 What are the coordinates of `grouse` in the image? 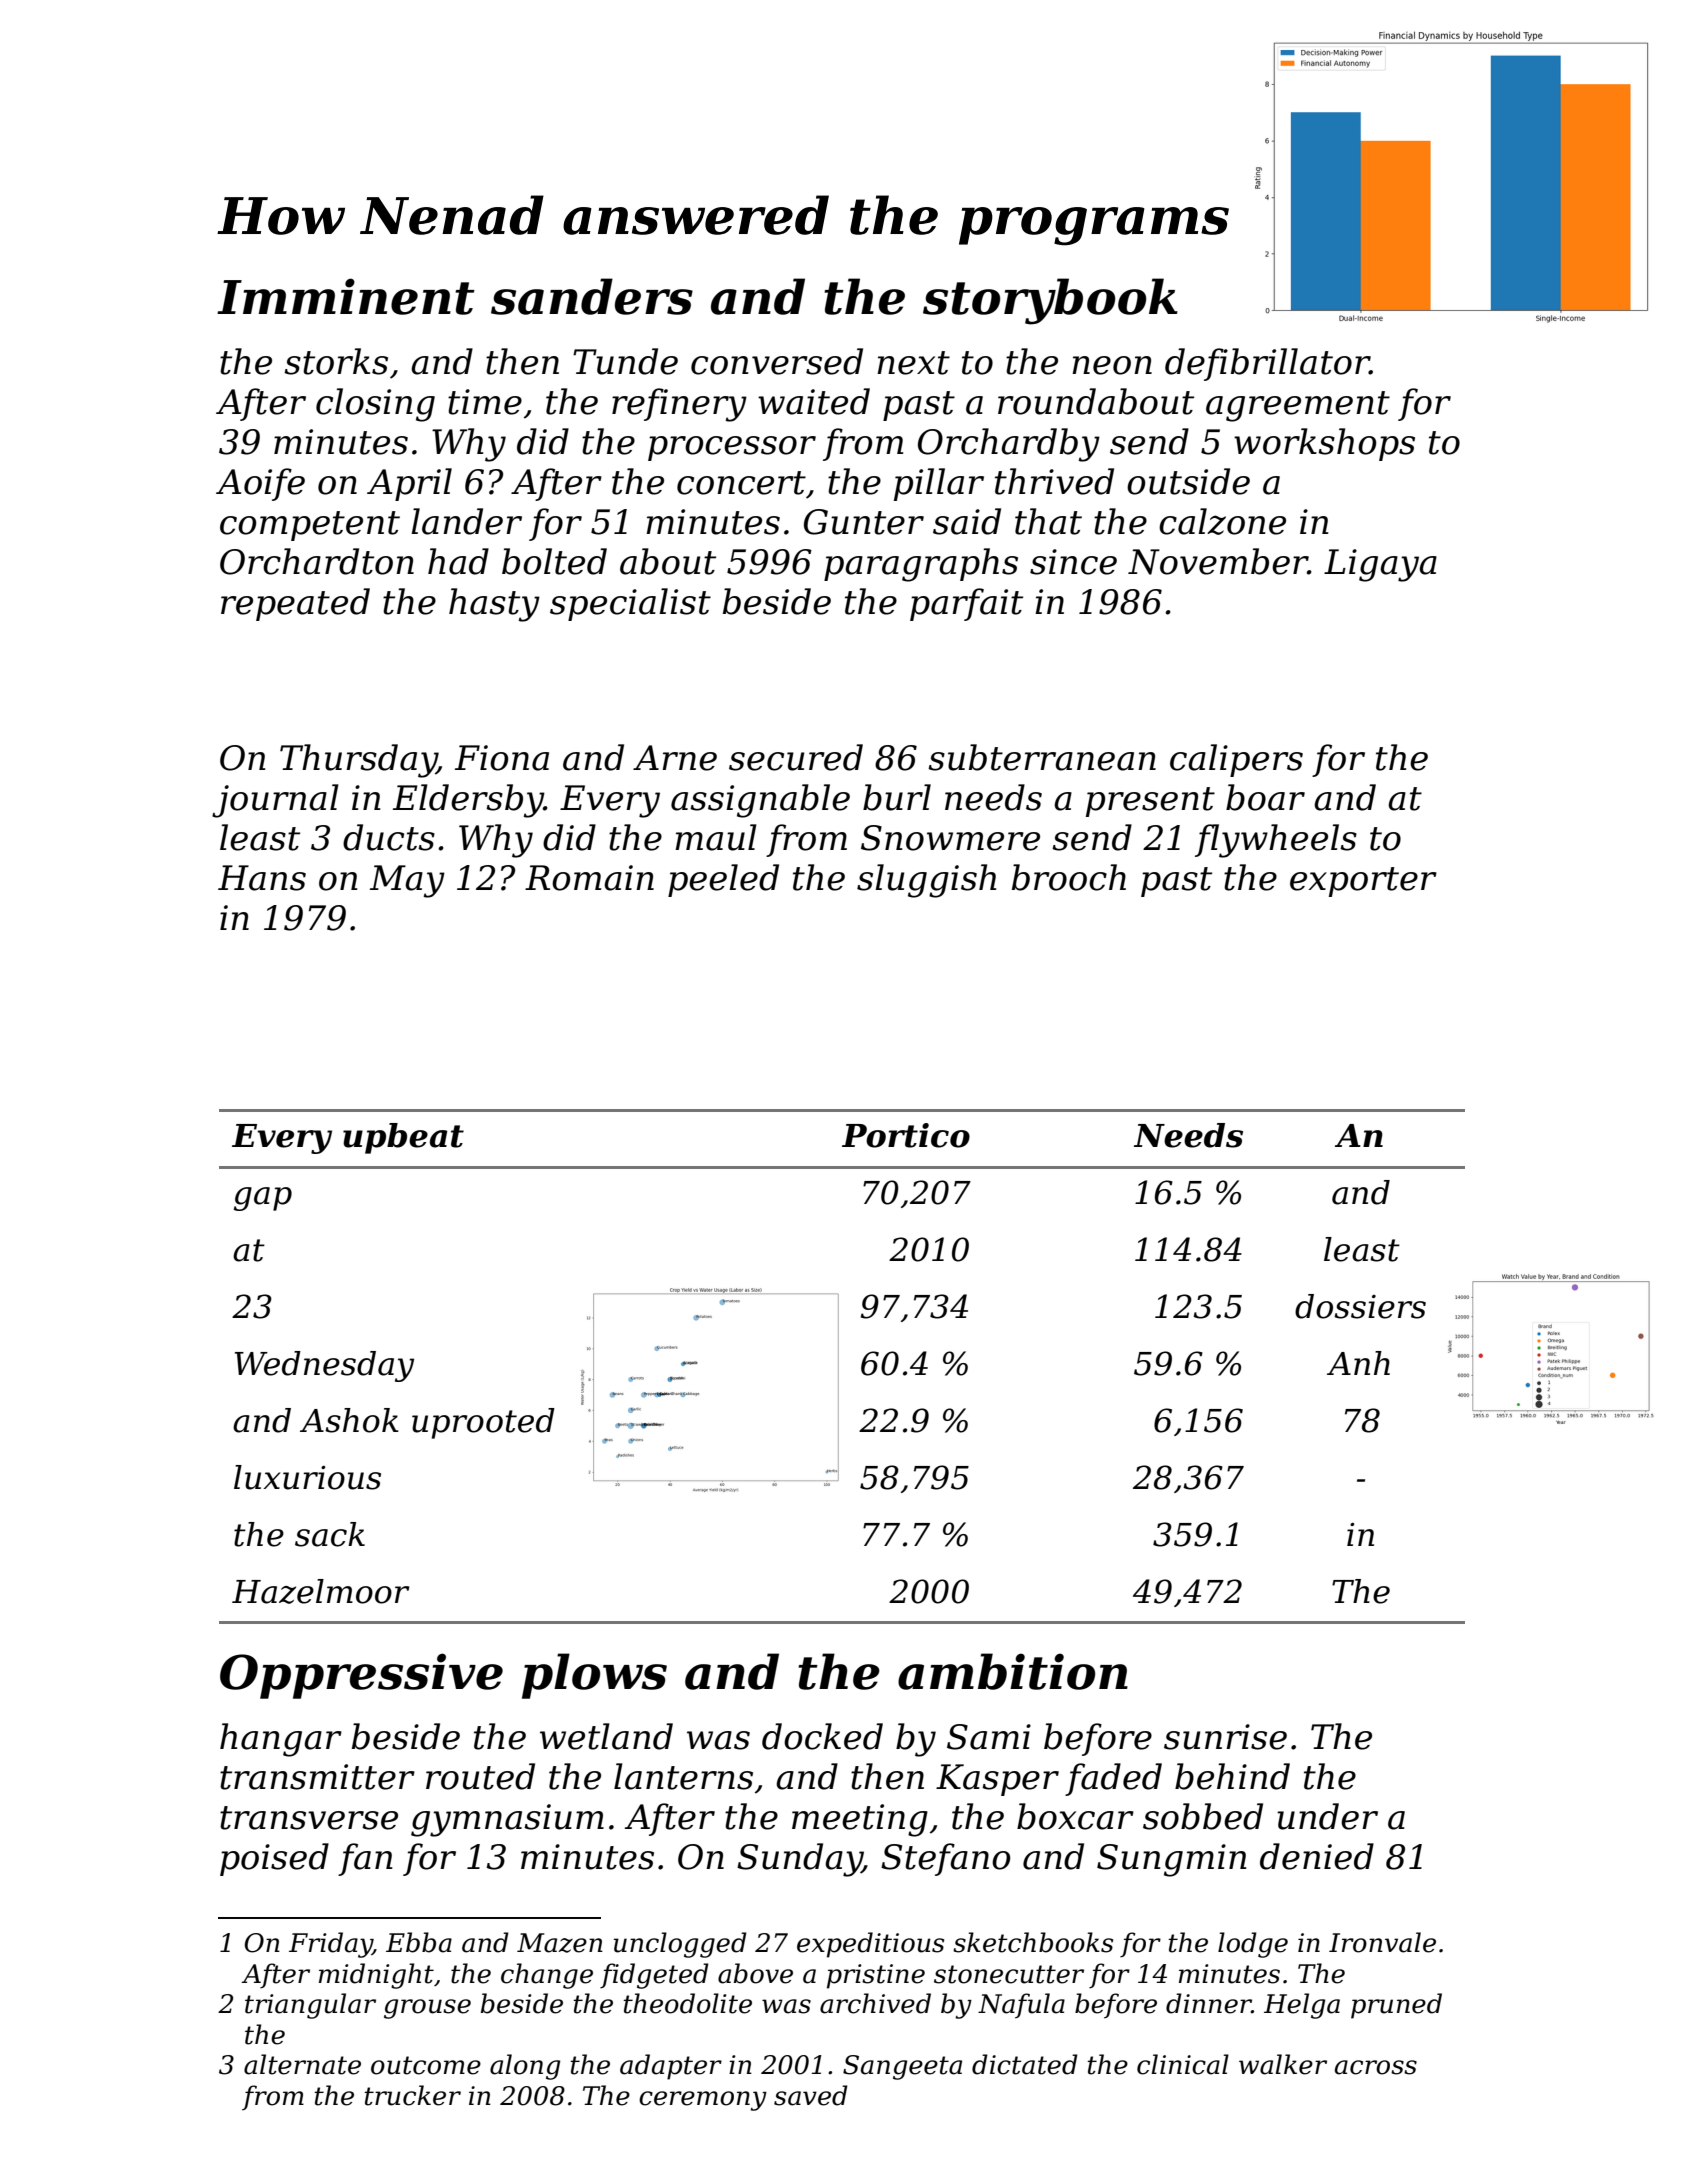 It's located at (427, 2009).
